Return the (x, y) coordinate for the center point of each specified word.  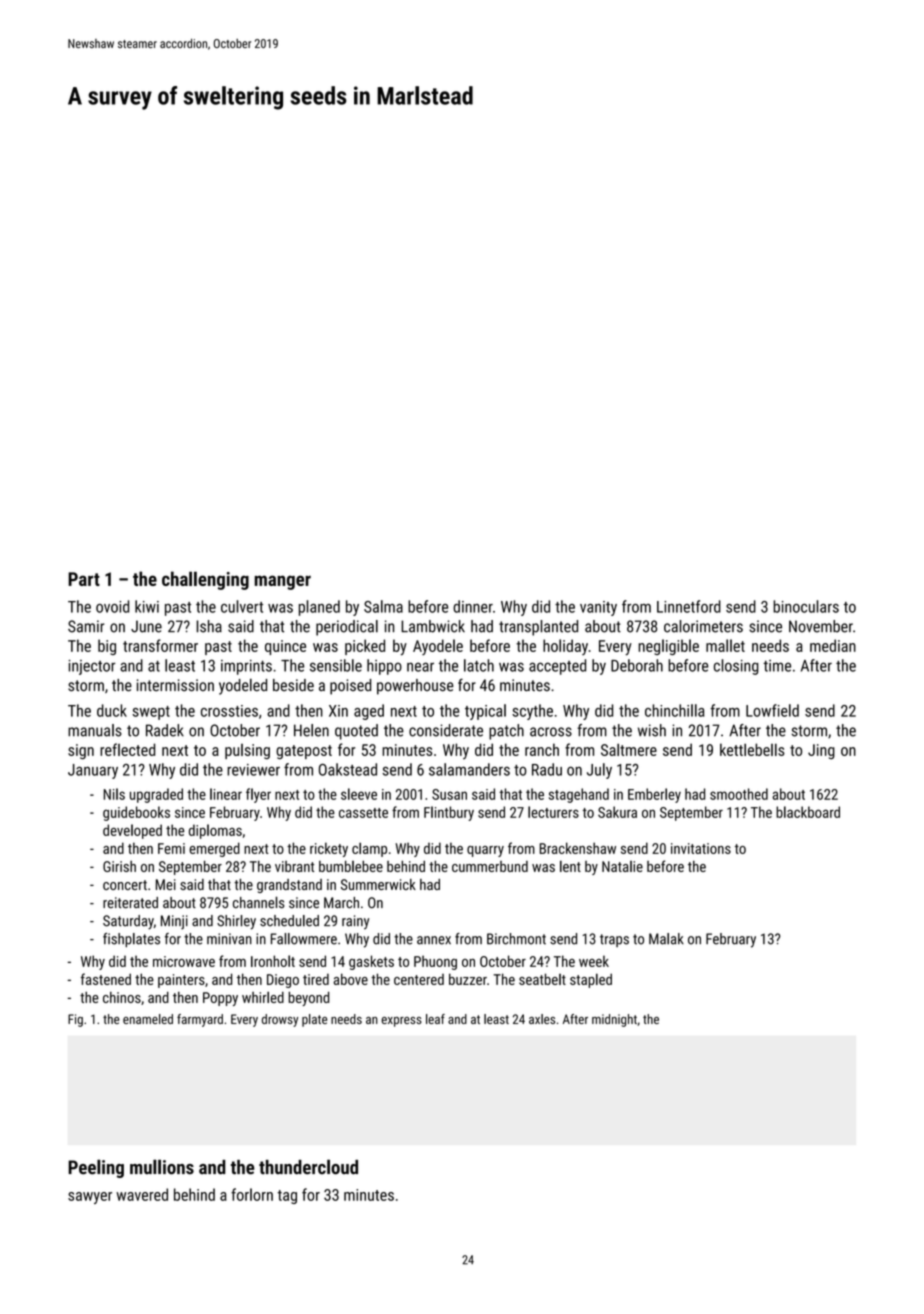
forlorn (252, 1194)
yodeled (243, 686)
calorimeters (703, 626)
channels (258, 902)
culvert (242, 606)
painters (181, 981)
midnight (614, 1020)
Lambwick (433, 626)
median (833, 645)
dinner (473, 606)
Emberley (654, 795)
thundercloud (308, 1167)
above (351, 979)
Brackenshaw (578, 848)
